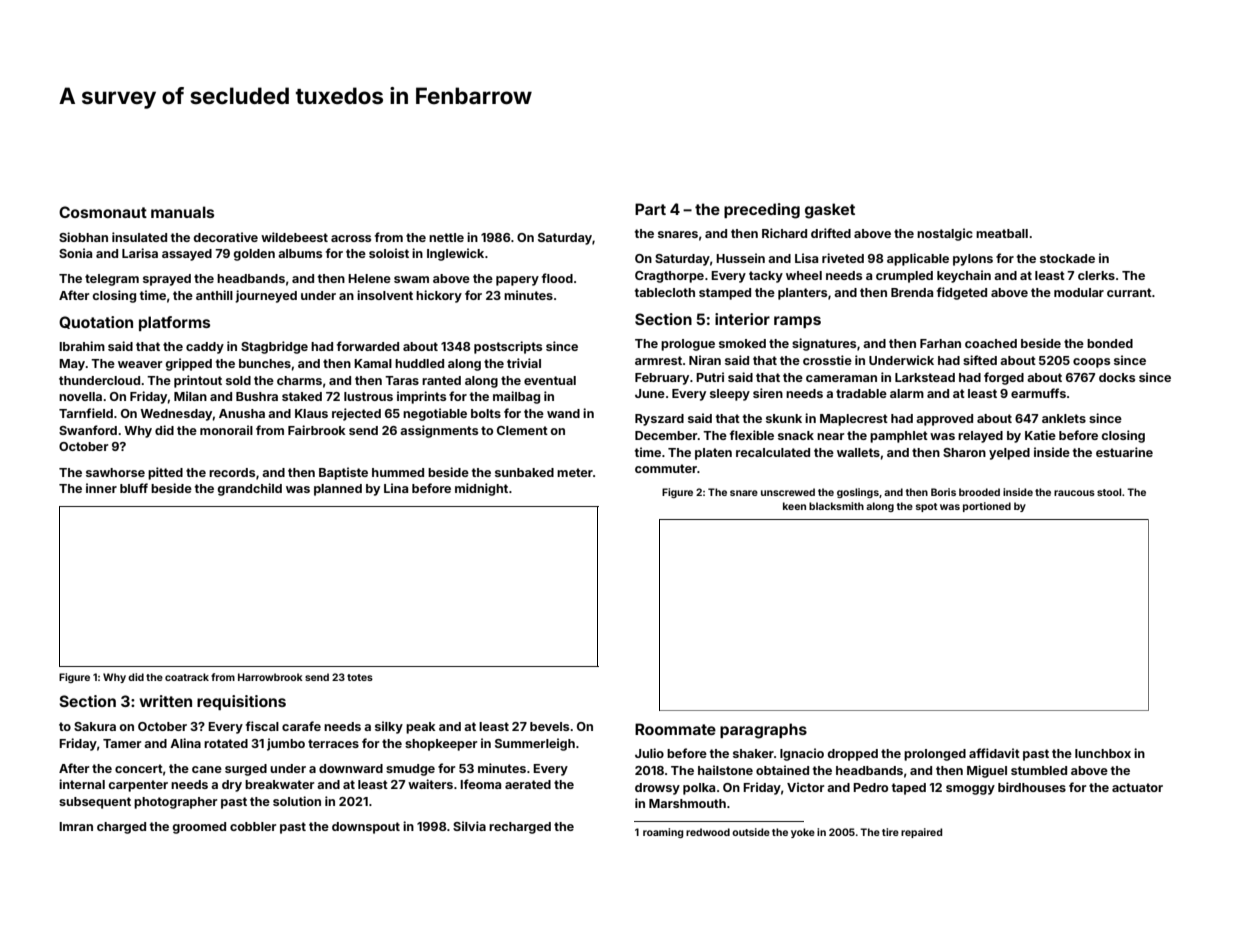  I want to click on preceding, so click(762, 211).
